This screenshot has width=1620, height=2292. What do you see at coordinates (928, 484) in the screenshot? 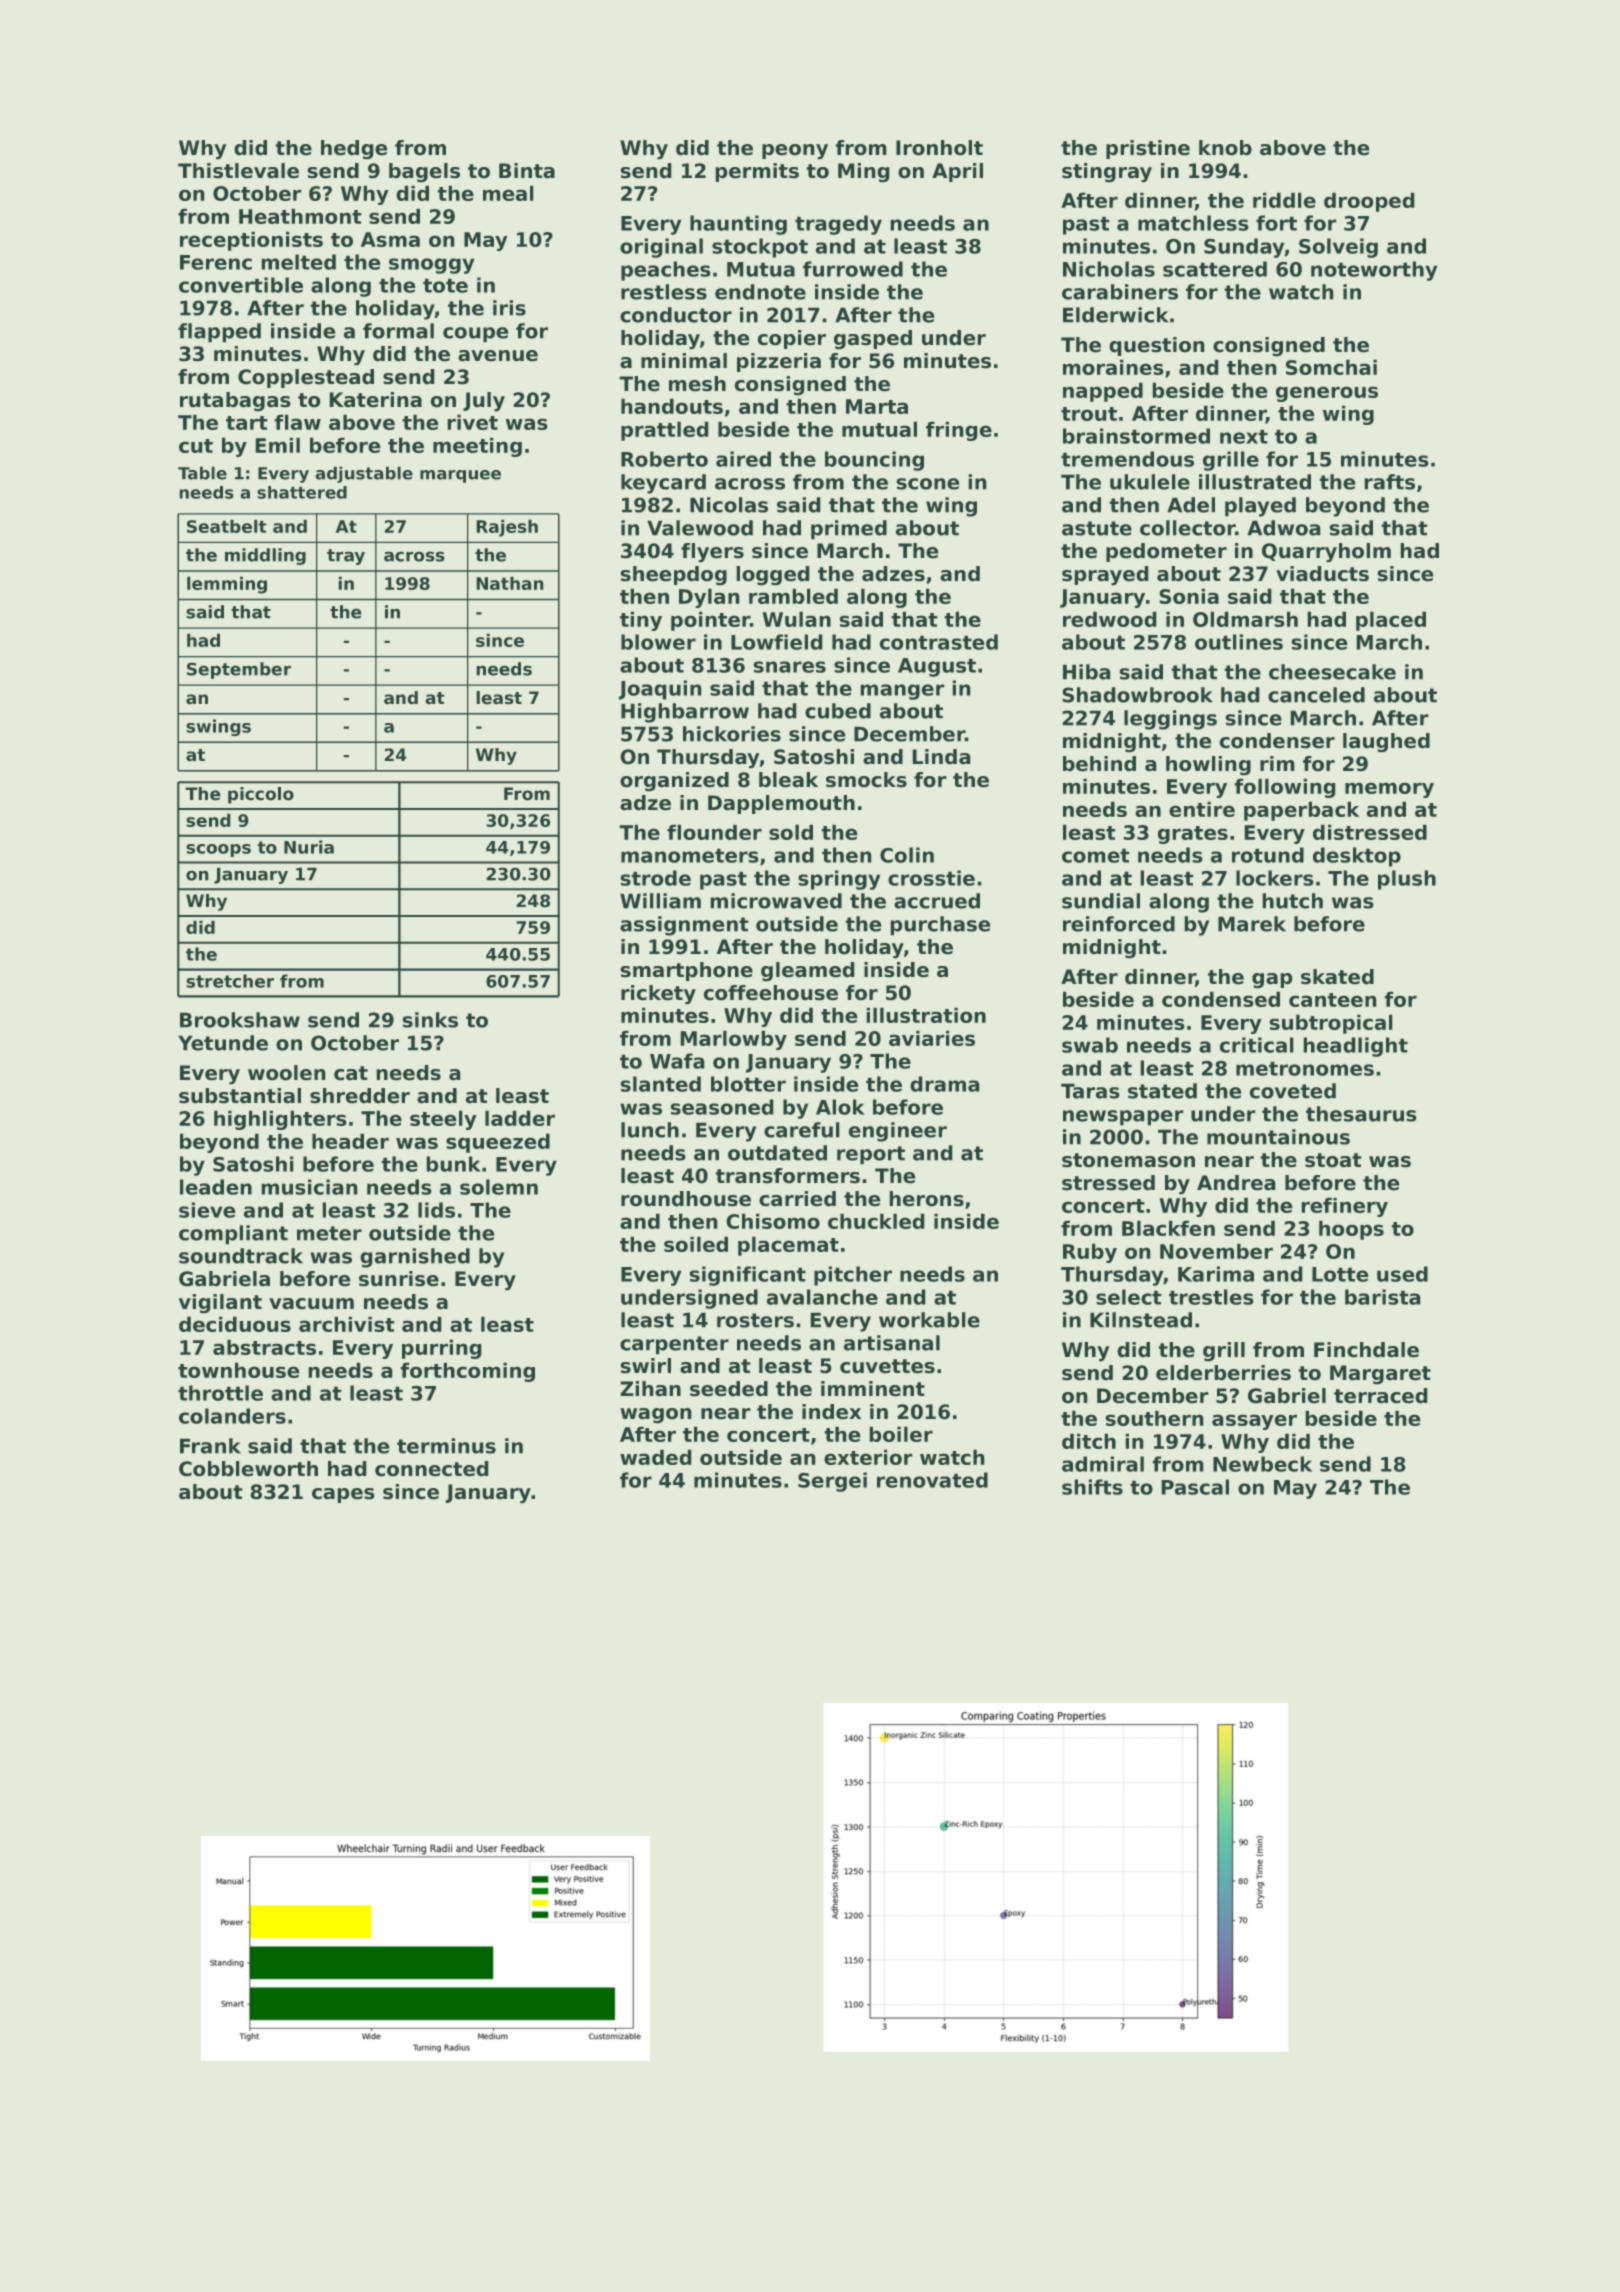
I see `scone` at bounding box center [928, 484].
